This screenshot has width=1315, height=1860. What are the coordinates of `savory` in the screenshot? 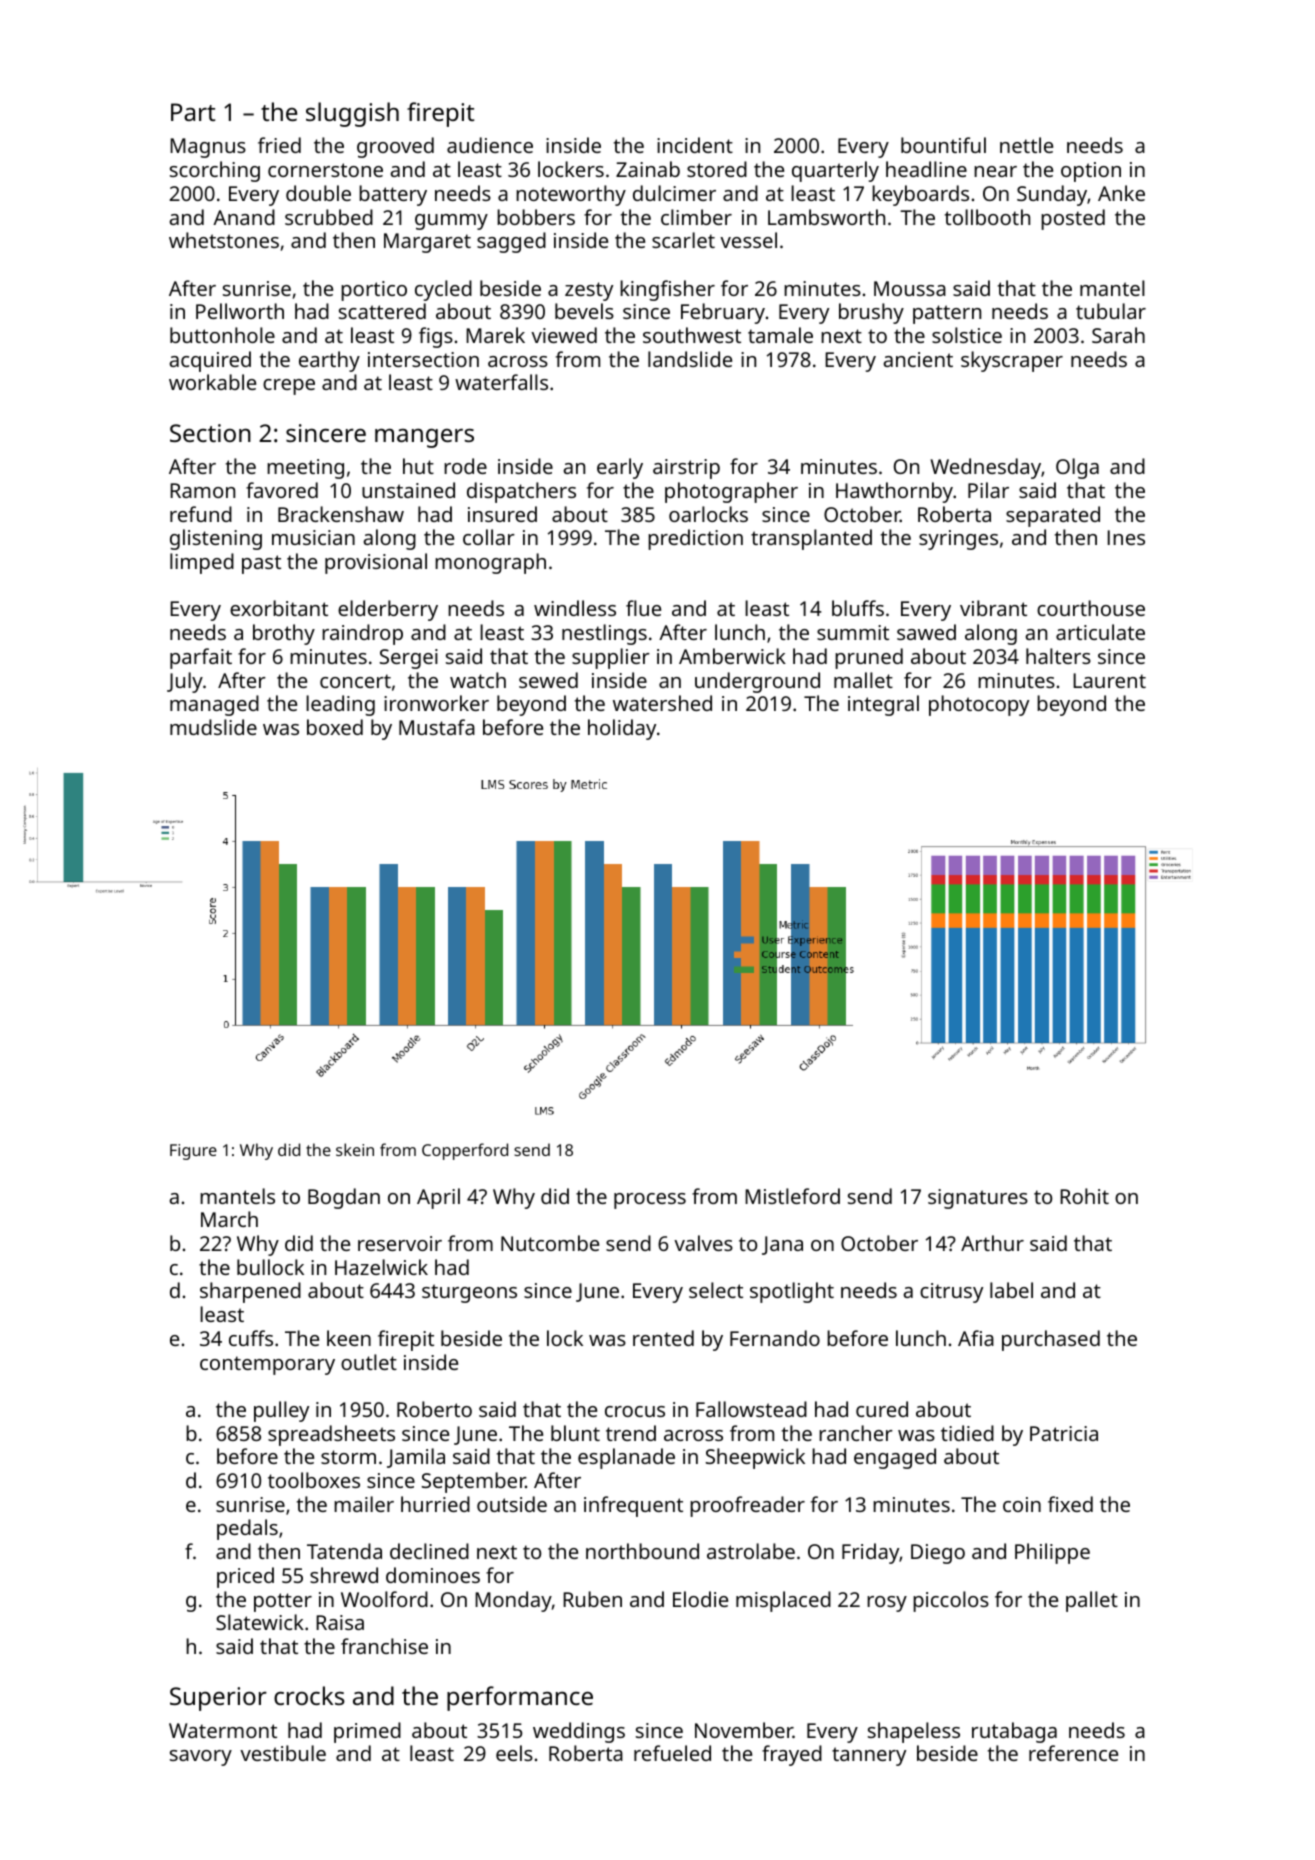 It's located at (201, 1758).
